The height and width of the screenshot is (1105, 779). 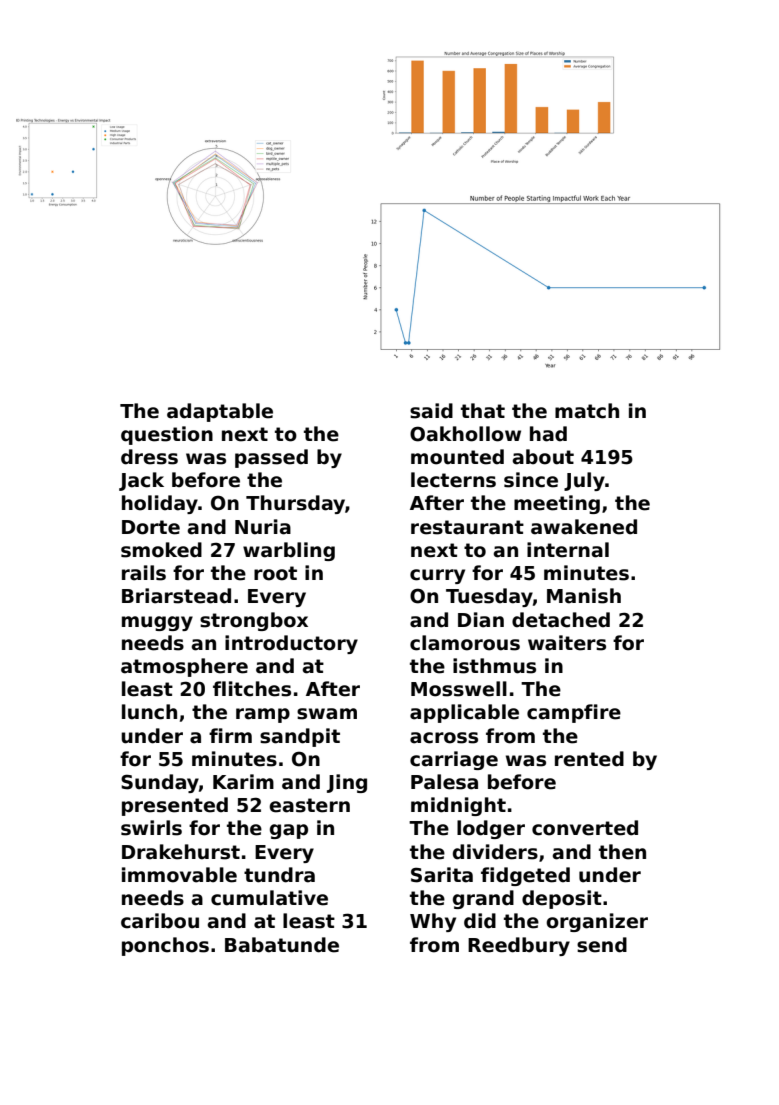 I want to click on passed, so click(x=271, y=458).
